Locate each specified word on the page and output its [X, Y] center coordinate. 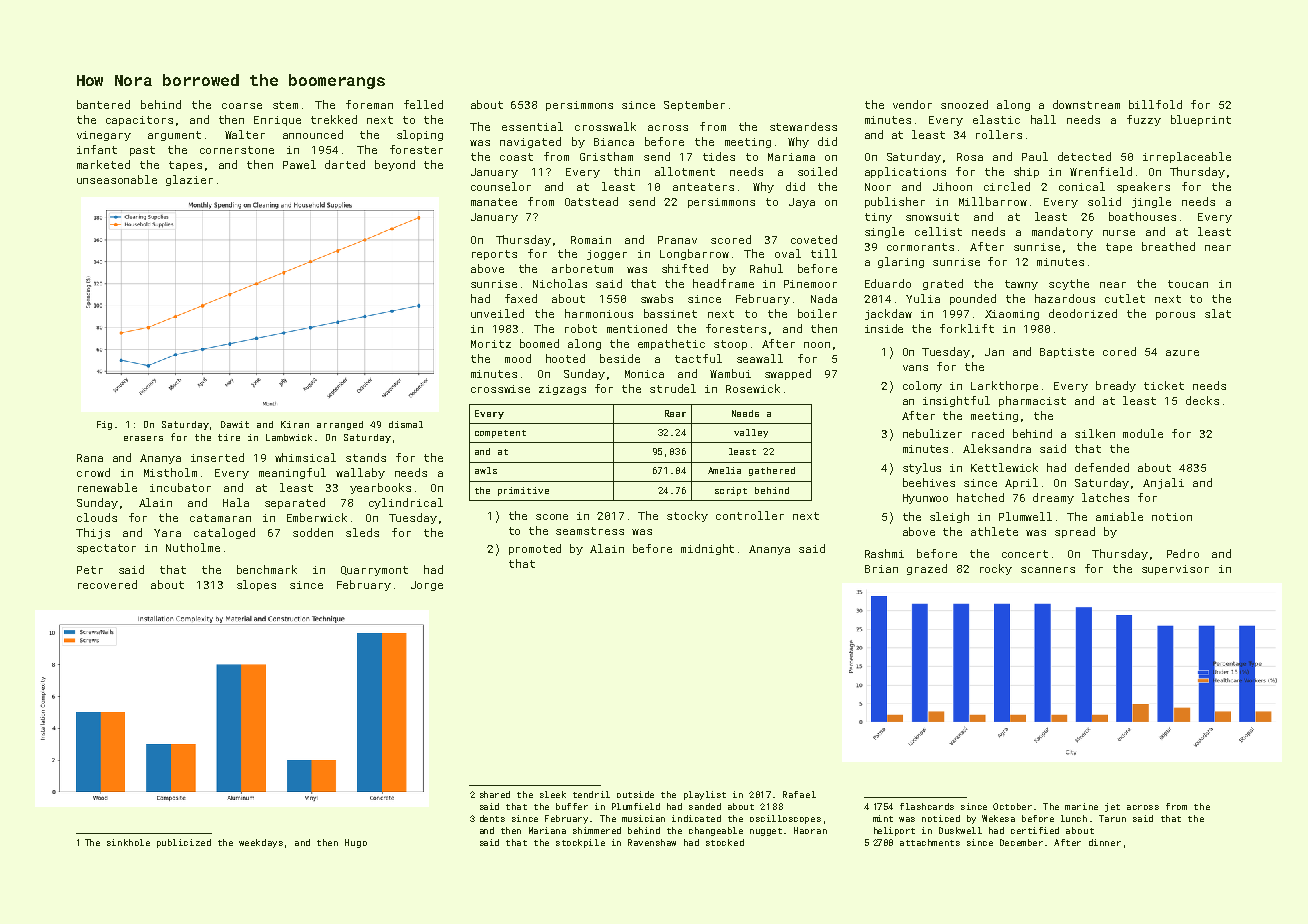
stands [366, 457]
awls [486, 470]
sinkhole [128, 842]
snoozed [964, 104]
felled [423, 104]
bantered [103, 104]
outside [635, 794]
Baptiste [1067, 353]
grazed [927, 569]
